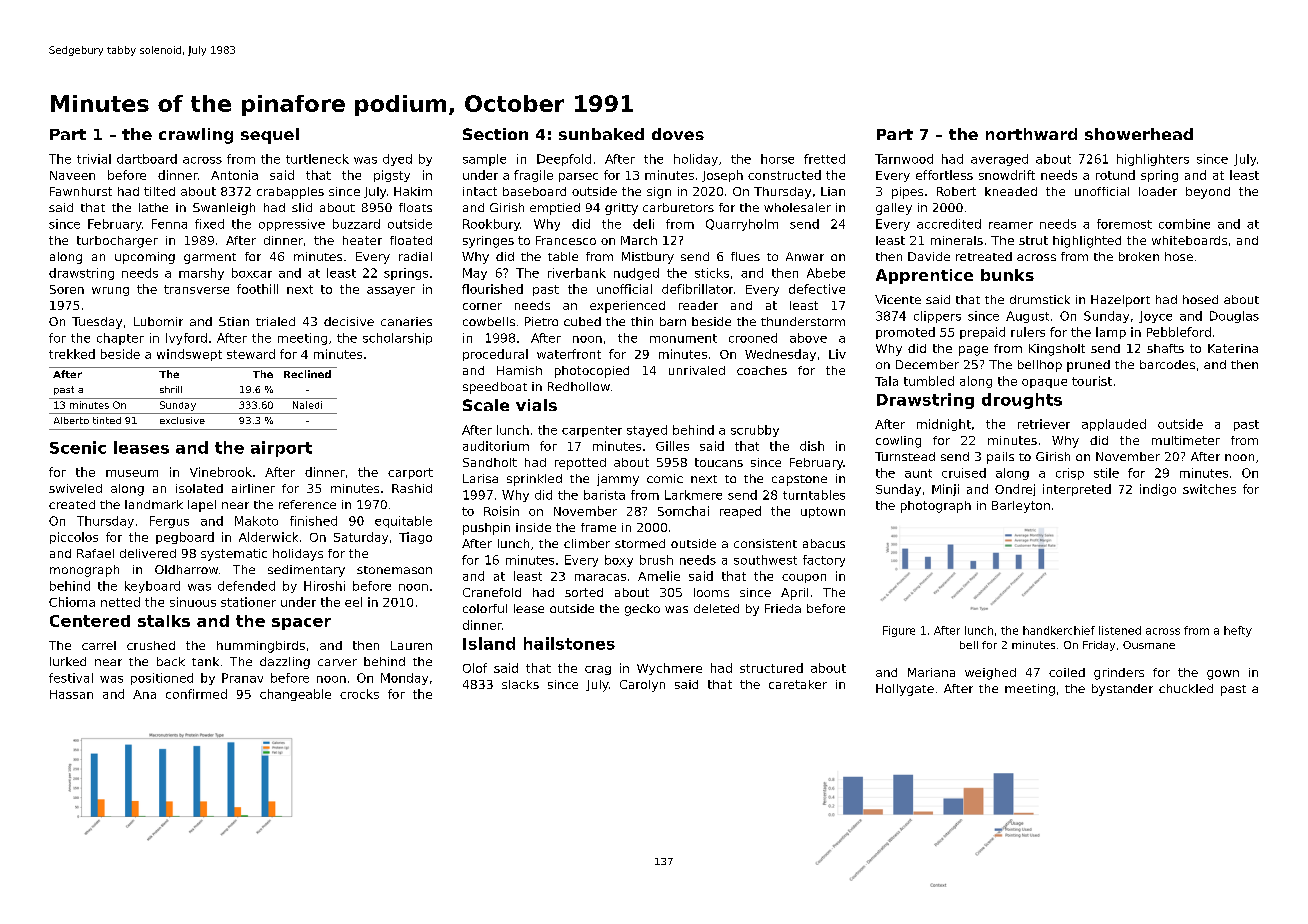 Image resolution: width=1308 pixels, height=924 pixels. Describe the element at coordinates (765, 560) in the image. I see `southwest` at that location.
